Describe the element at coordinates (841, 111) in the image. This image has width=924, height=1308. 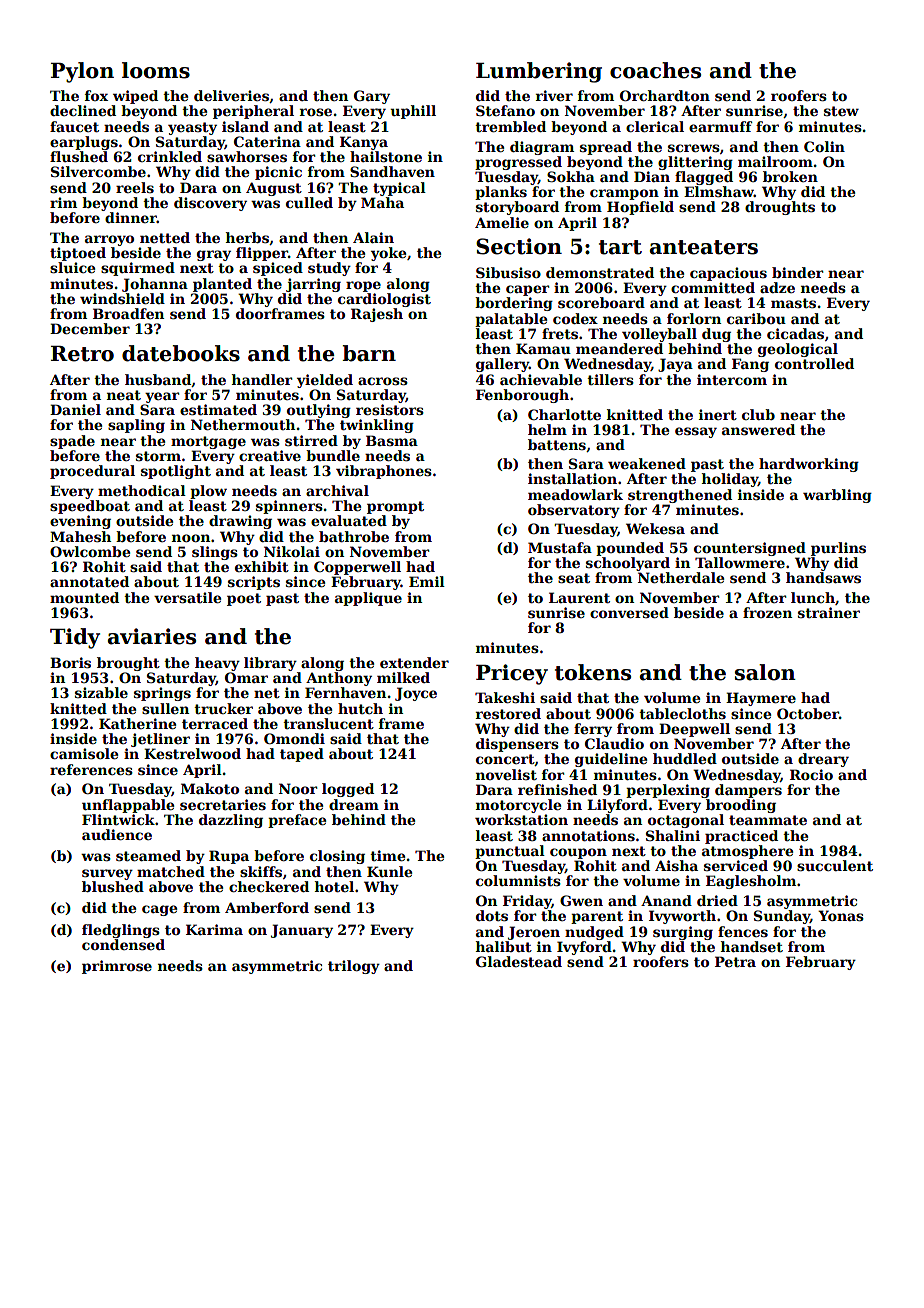
I see `stew` at that location.
